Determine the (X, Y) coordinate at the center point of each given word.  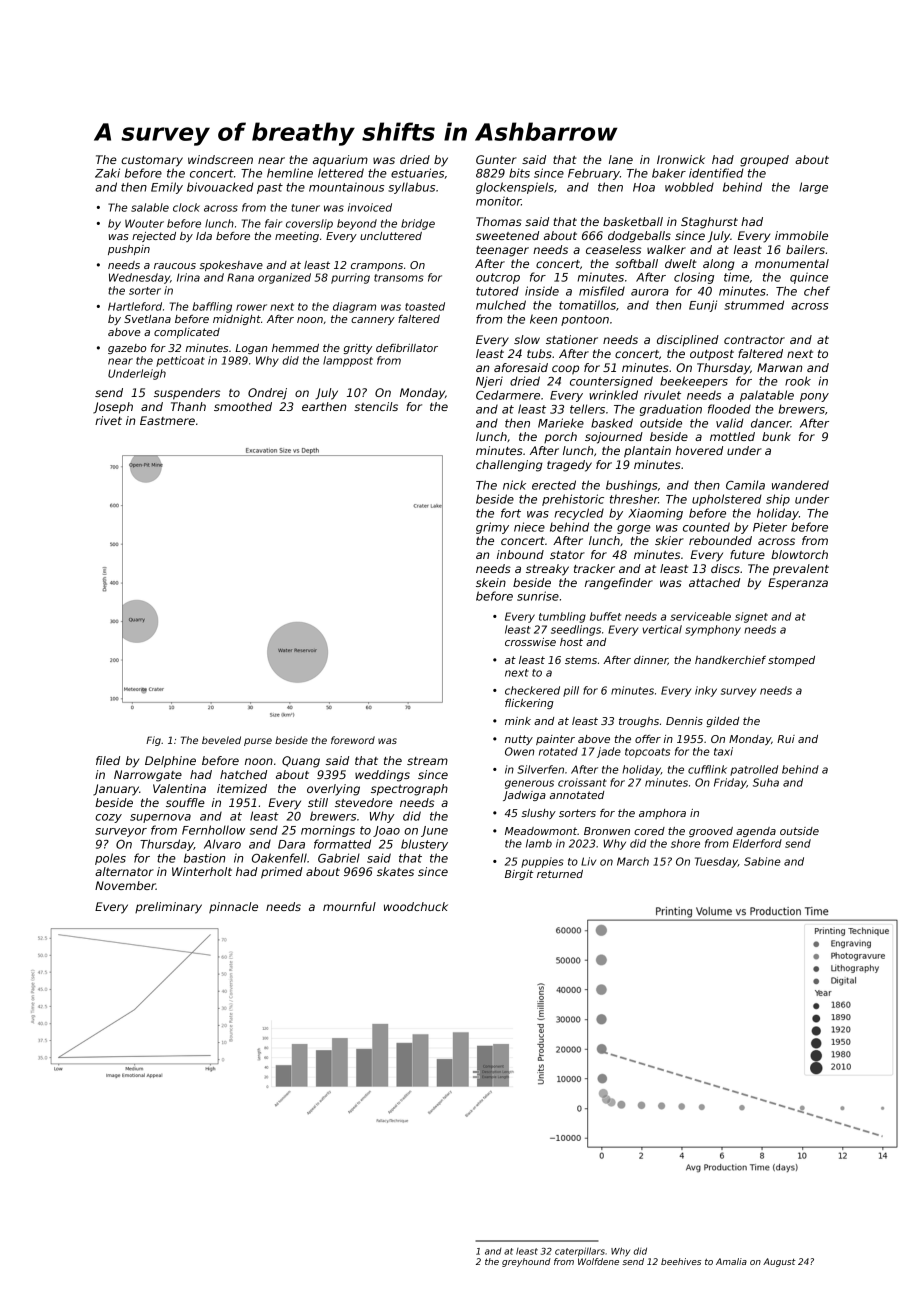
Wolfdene (598, 1261)
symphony (713, 630)
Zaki (107, 173)
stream (427, 761)
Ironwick (681, 159)
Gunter (496, 159)
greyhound (526, 1262)
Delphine (170, 762)
